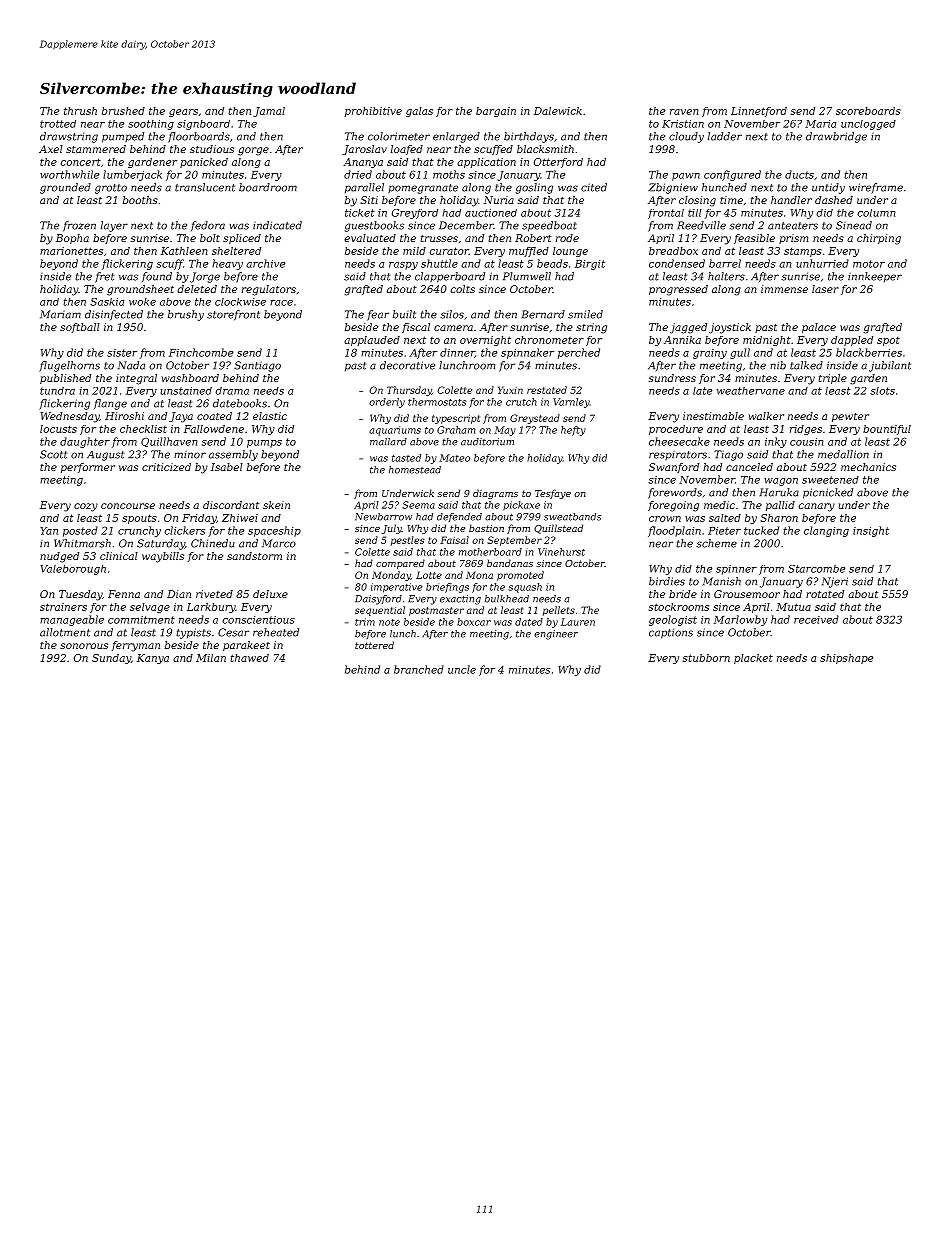 Image resolution: width=952 pixels, height=1233 pixels. What do you see at coordinates (887, 430) in the screenshot?
I see `bountiful` at bounding box center [887, 430].
